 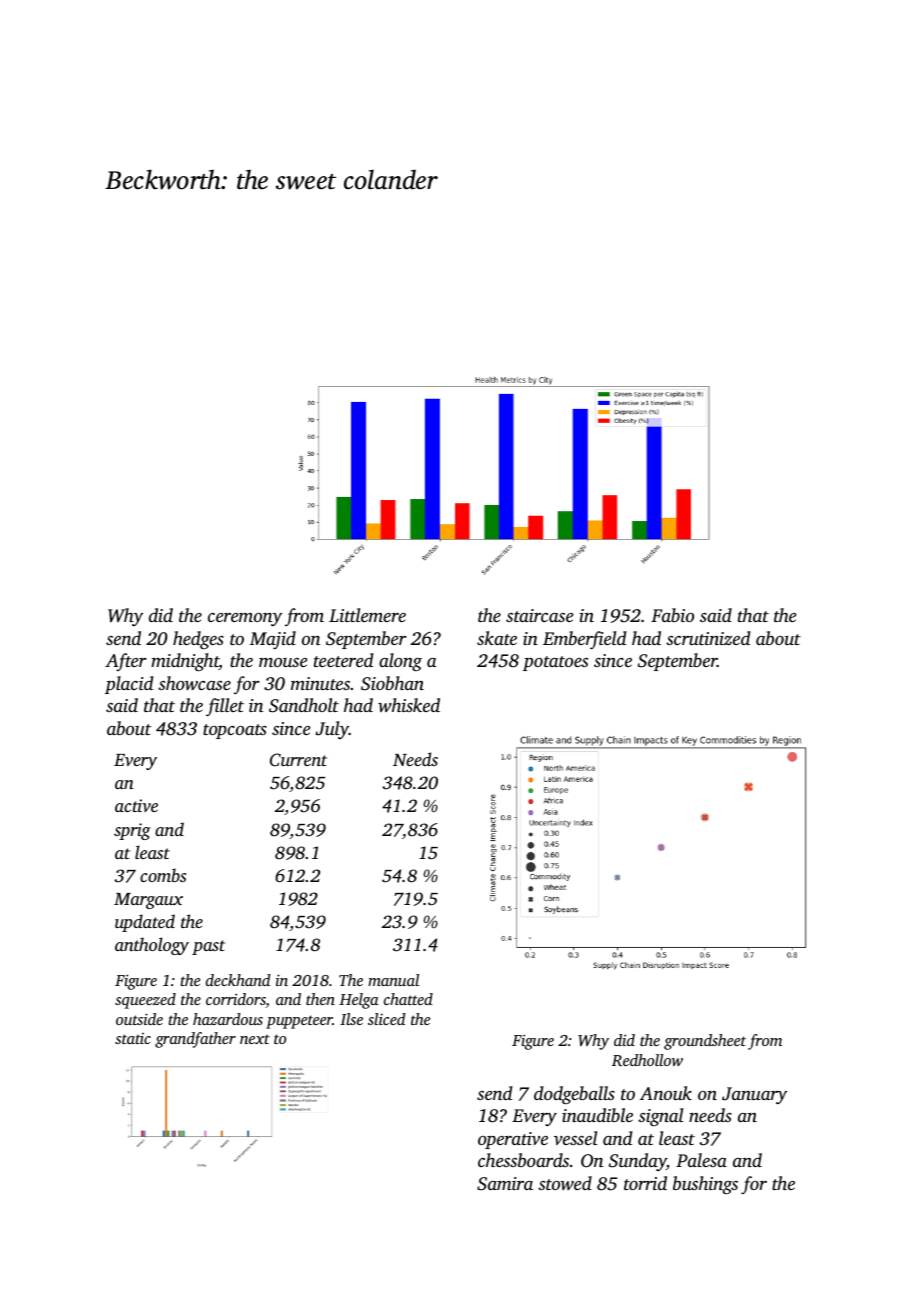 What do you see at coordinates (145, 1001) in the screenshot?
I see `squeezed` at bounding box center [145, 1001].
